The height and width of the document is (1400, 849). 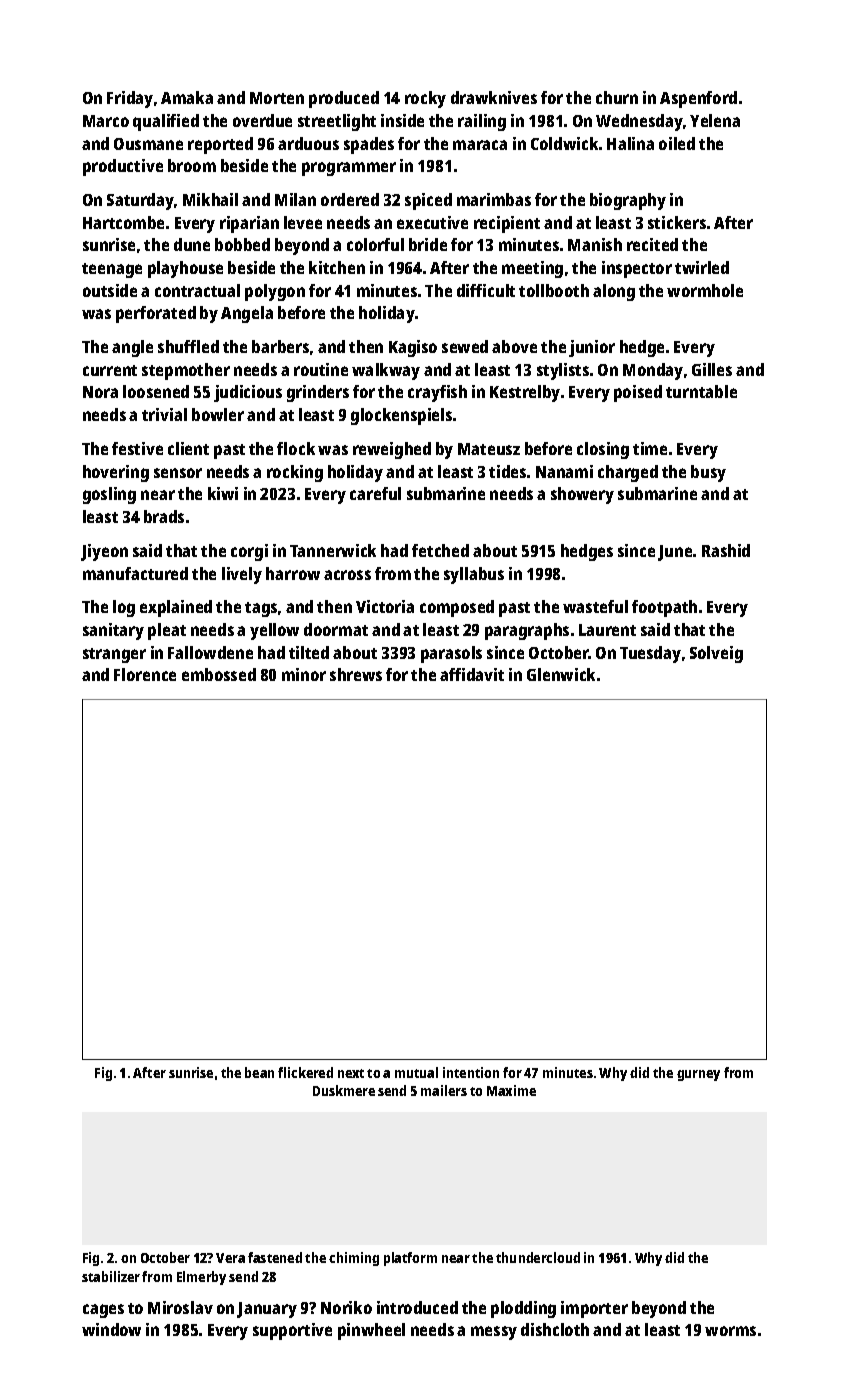 I want to click on Florence, so click(x=145, y=674).
